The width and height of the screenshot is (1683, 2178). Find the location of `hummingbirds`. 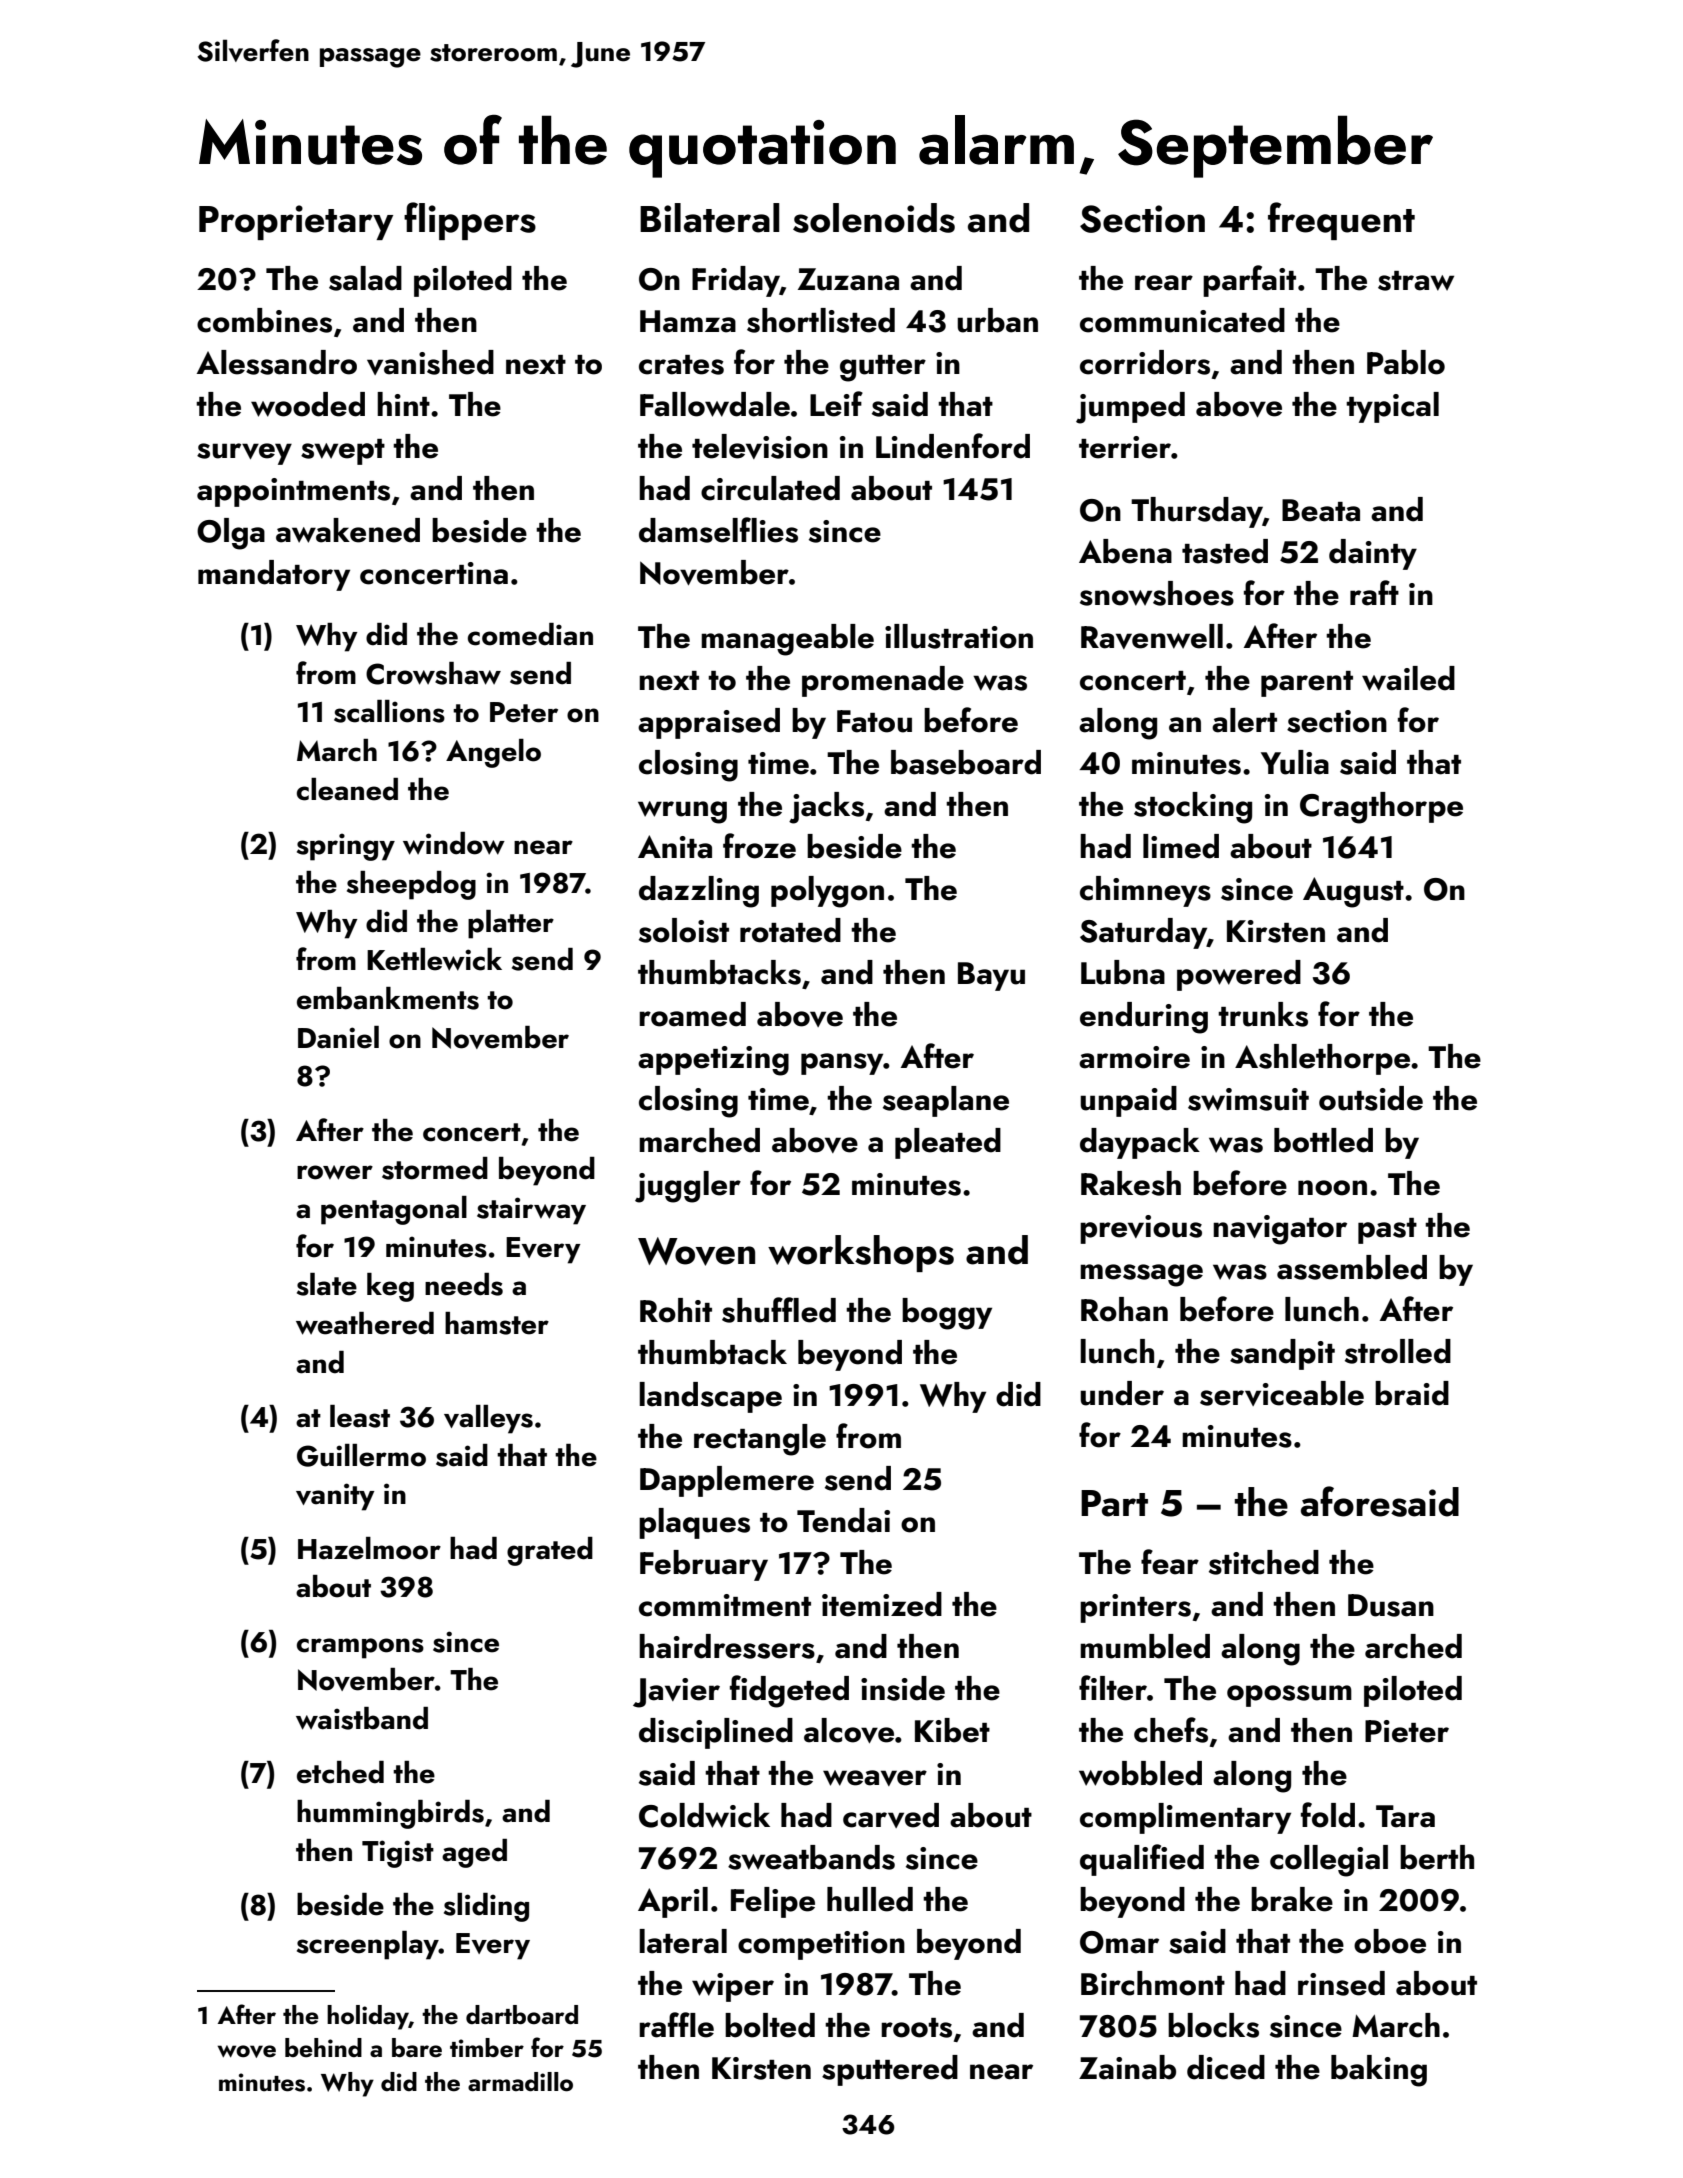

hummingbirds is located at coordinates (390, 1814).
